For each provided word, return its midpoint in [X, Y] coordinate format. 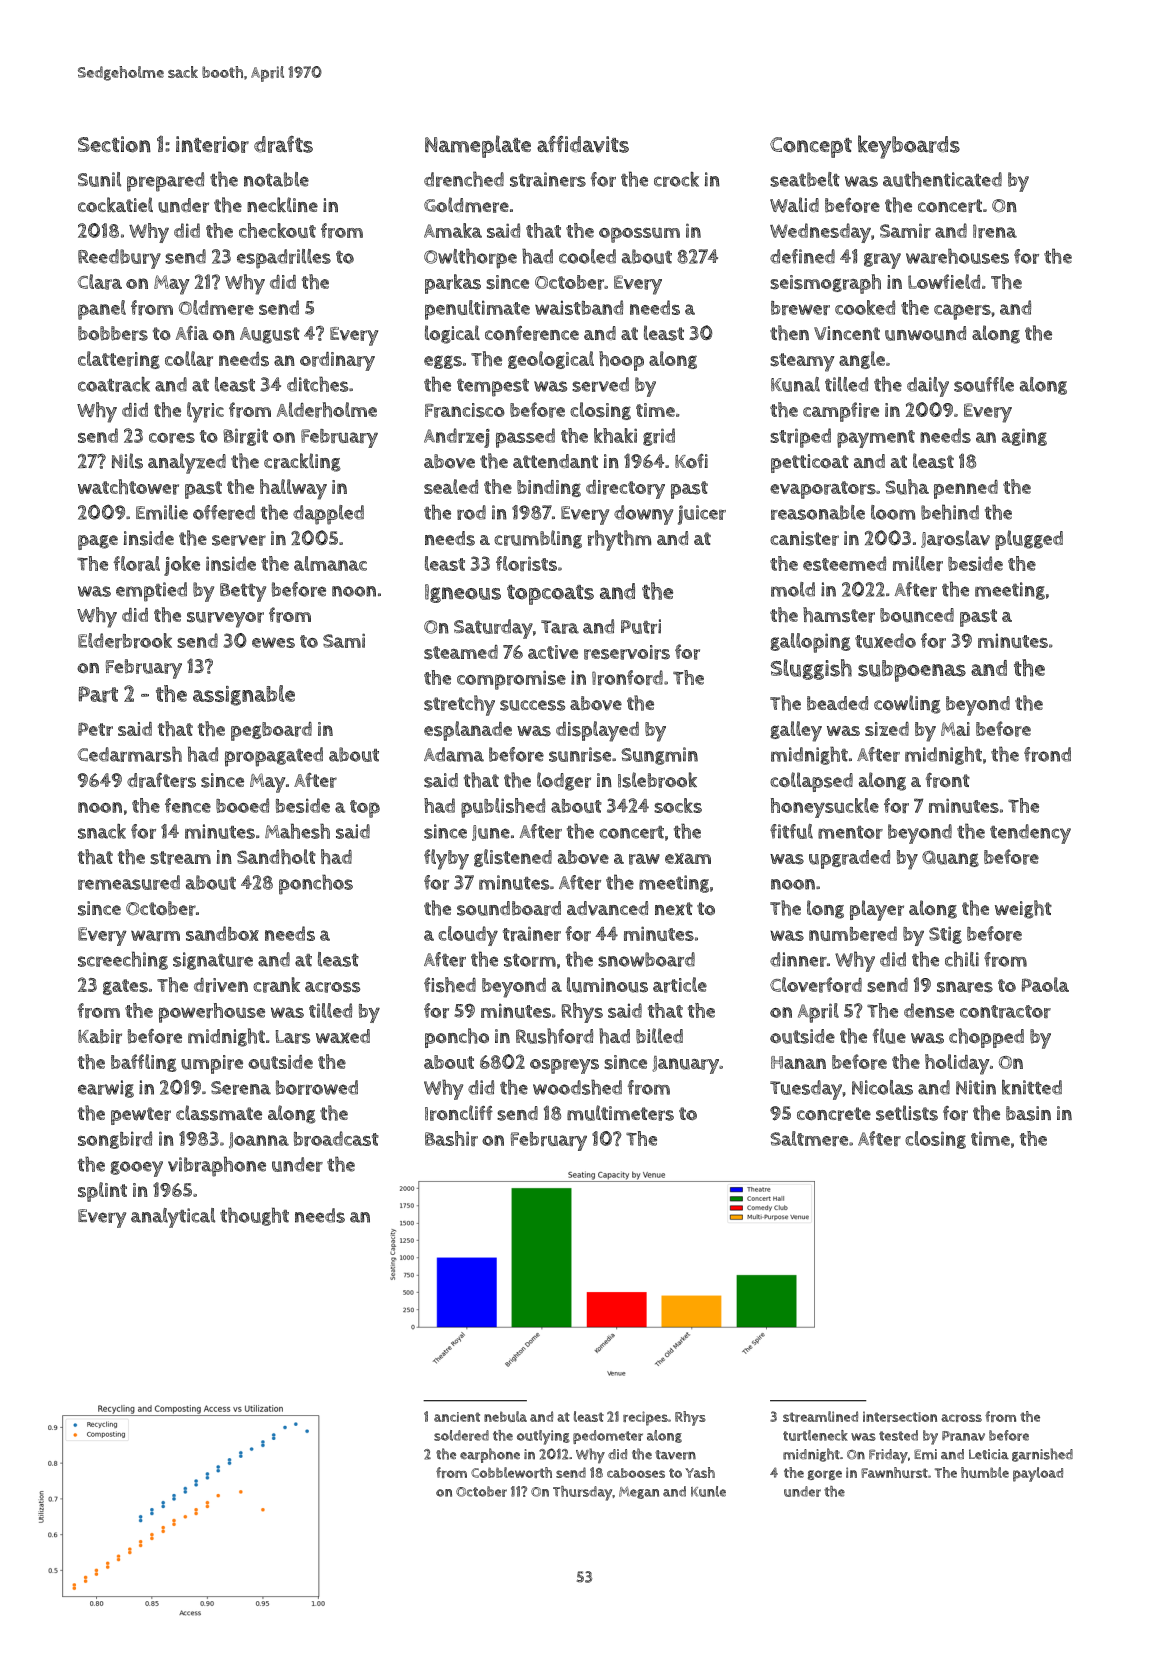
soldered [461, 1435]
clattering [119, 360]
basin [1028, 1113]
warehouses [957, 256]
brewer [800, 308]
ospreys [564, 1066]
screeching [123, 960]
